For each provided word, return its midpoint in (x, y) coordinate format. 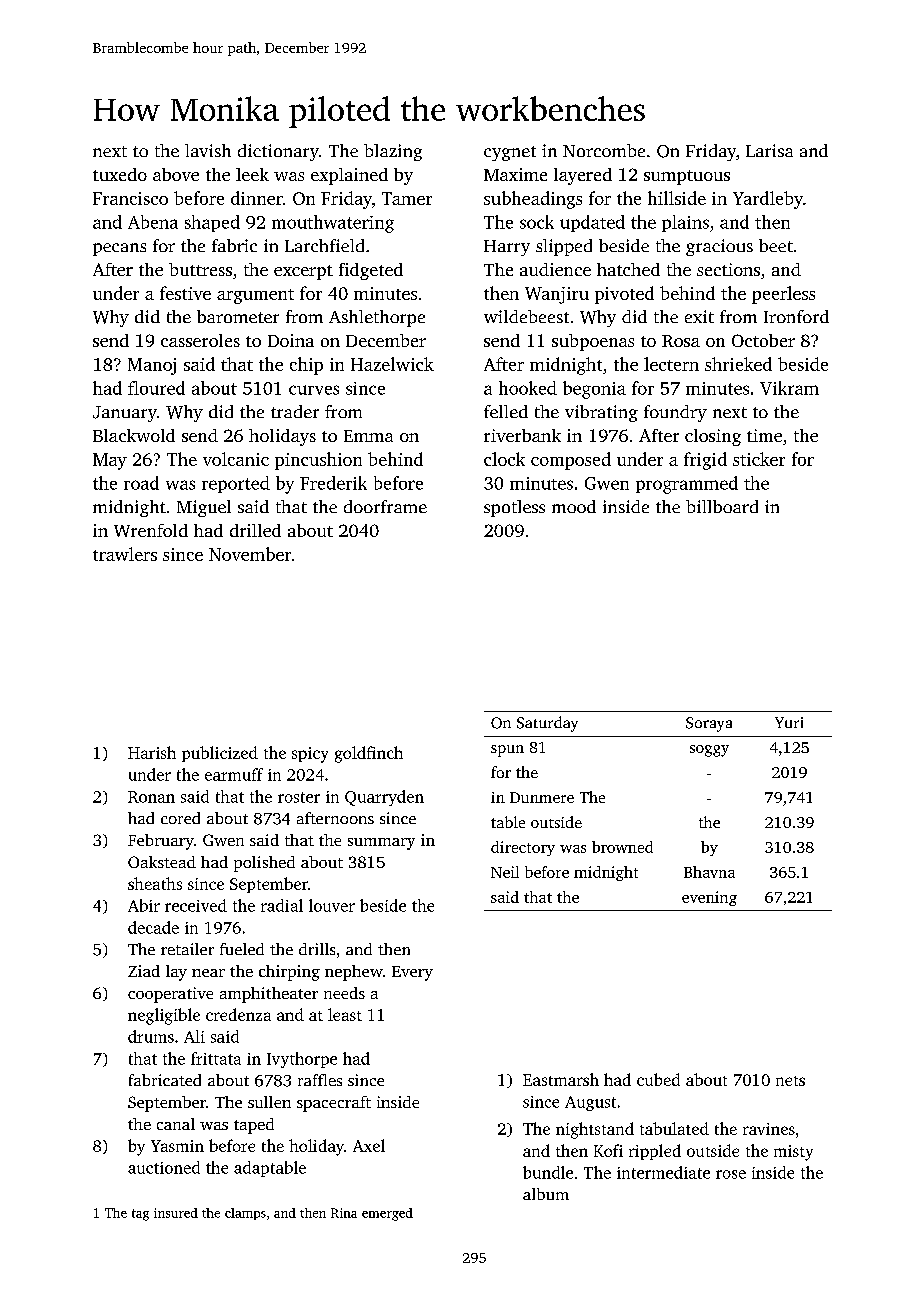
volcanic (236, 459)
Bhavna (709, 872)
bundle (548, 1172)
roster (299, 797)
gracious (719, 247)
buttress (200, 269)
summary (381, 844)
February (161, 842)
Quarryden (384, 798)
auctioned (164, 1167)
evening (709, 898)
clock (504, 459)
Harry (507, 248)
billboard (722, 506)
